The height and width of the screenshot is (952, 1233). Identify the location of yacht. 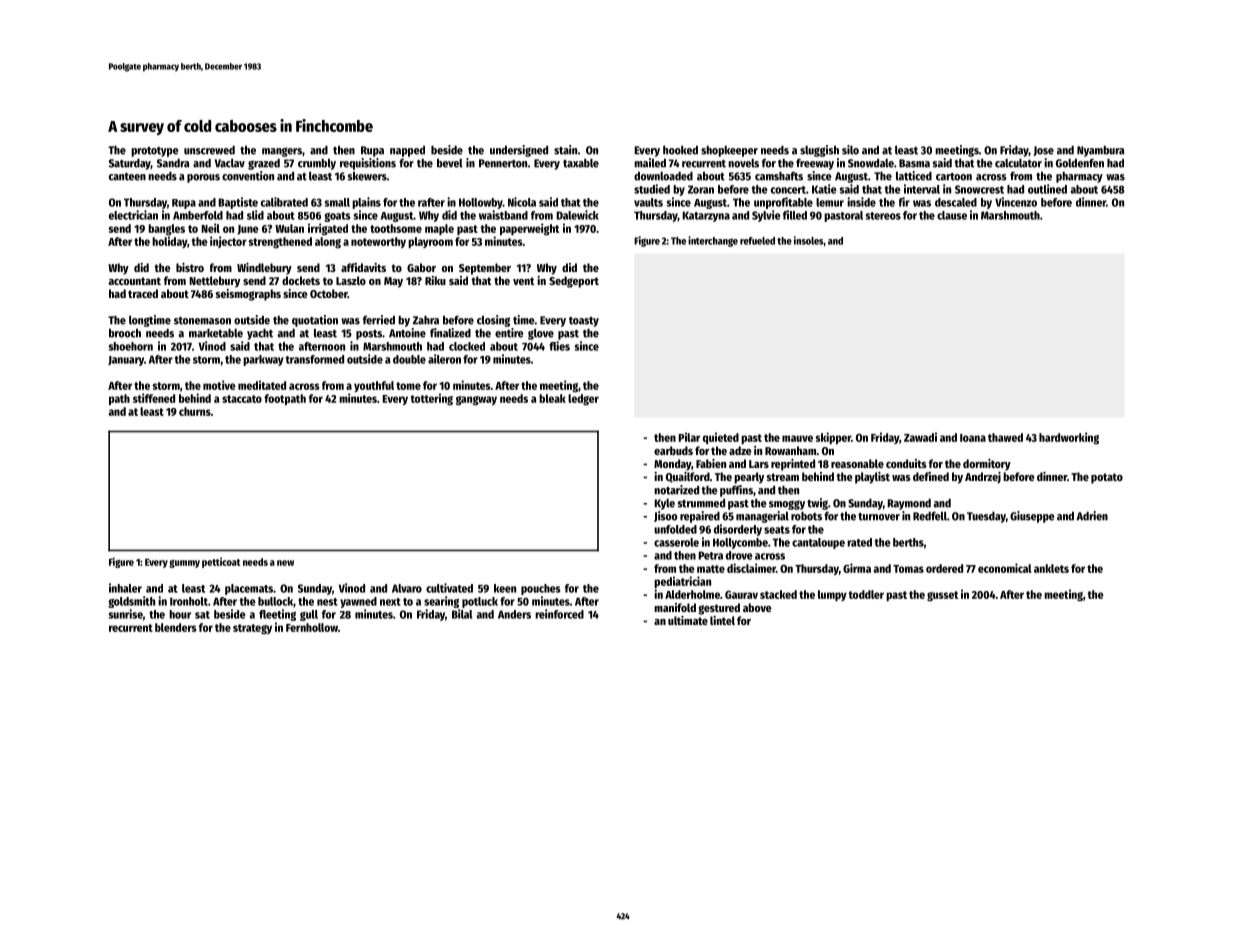
(260, 334).
